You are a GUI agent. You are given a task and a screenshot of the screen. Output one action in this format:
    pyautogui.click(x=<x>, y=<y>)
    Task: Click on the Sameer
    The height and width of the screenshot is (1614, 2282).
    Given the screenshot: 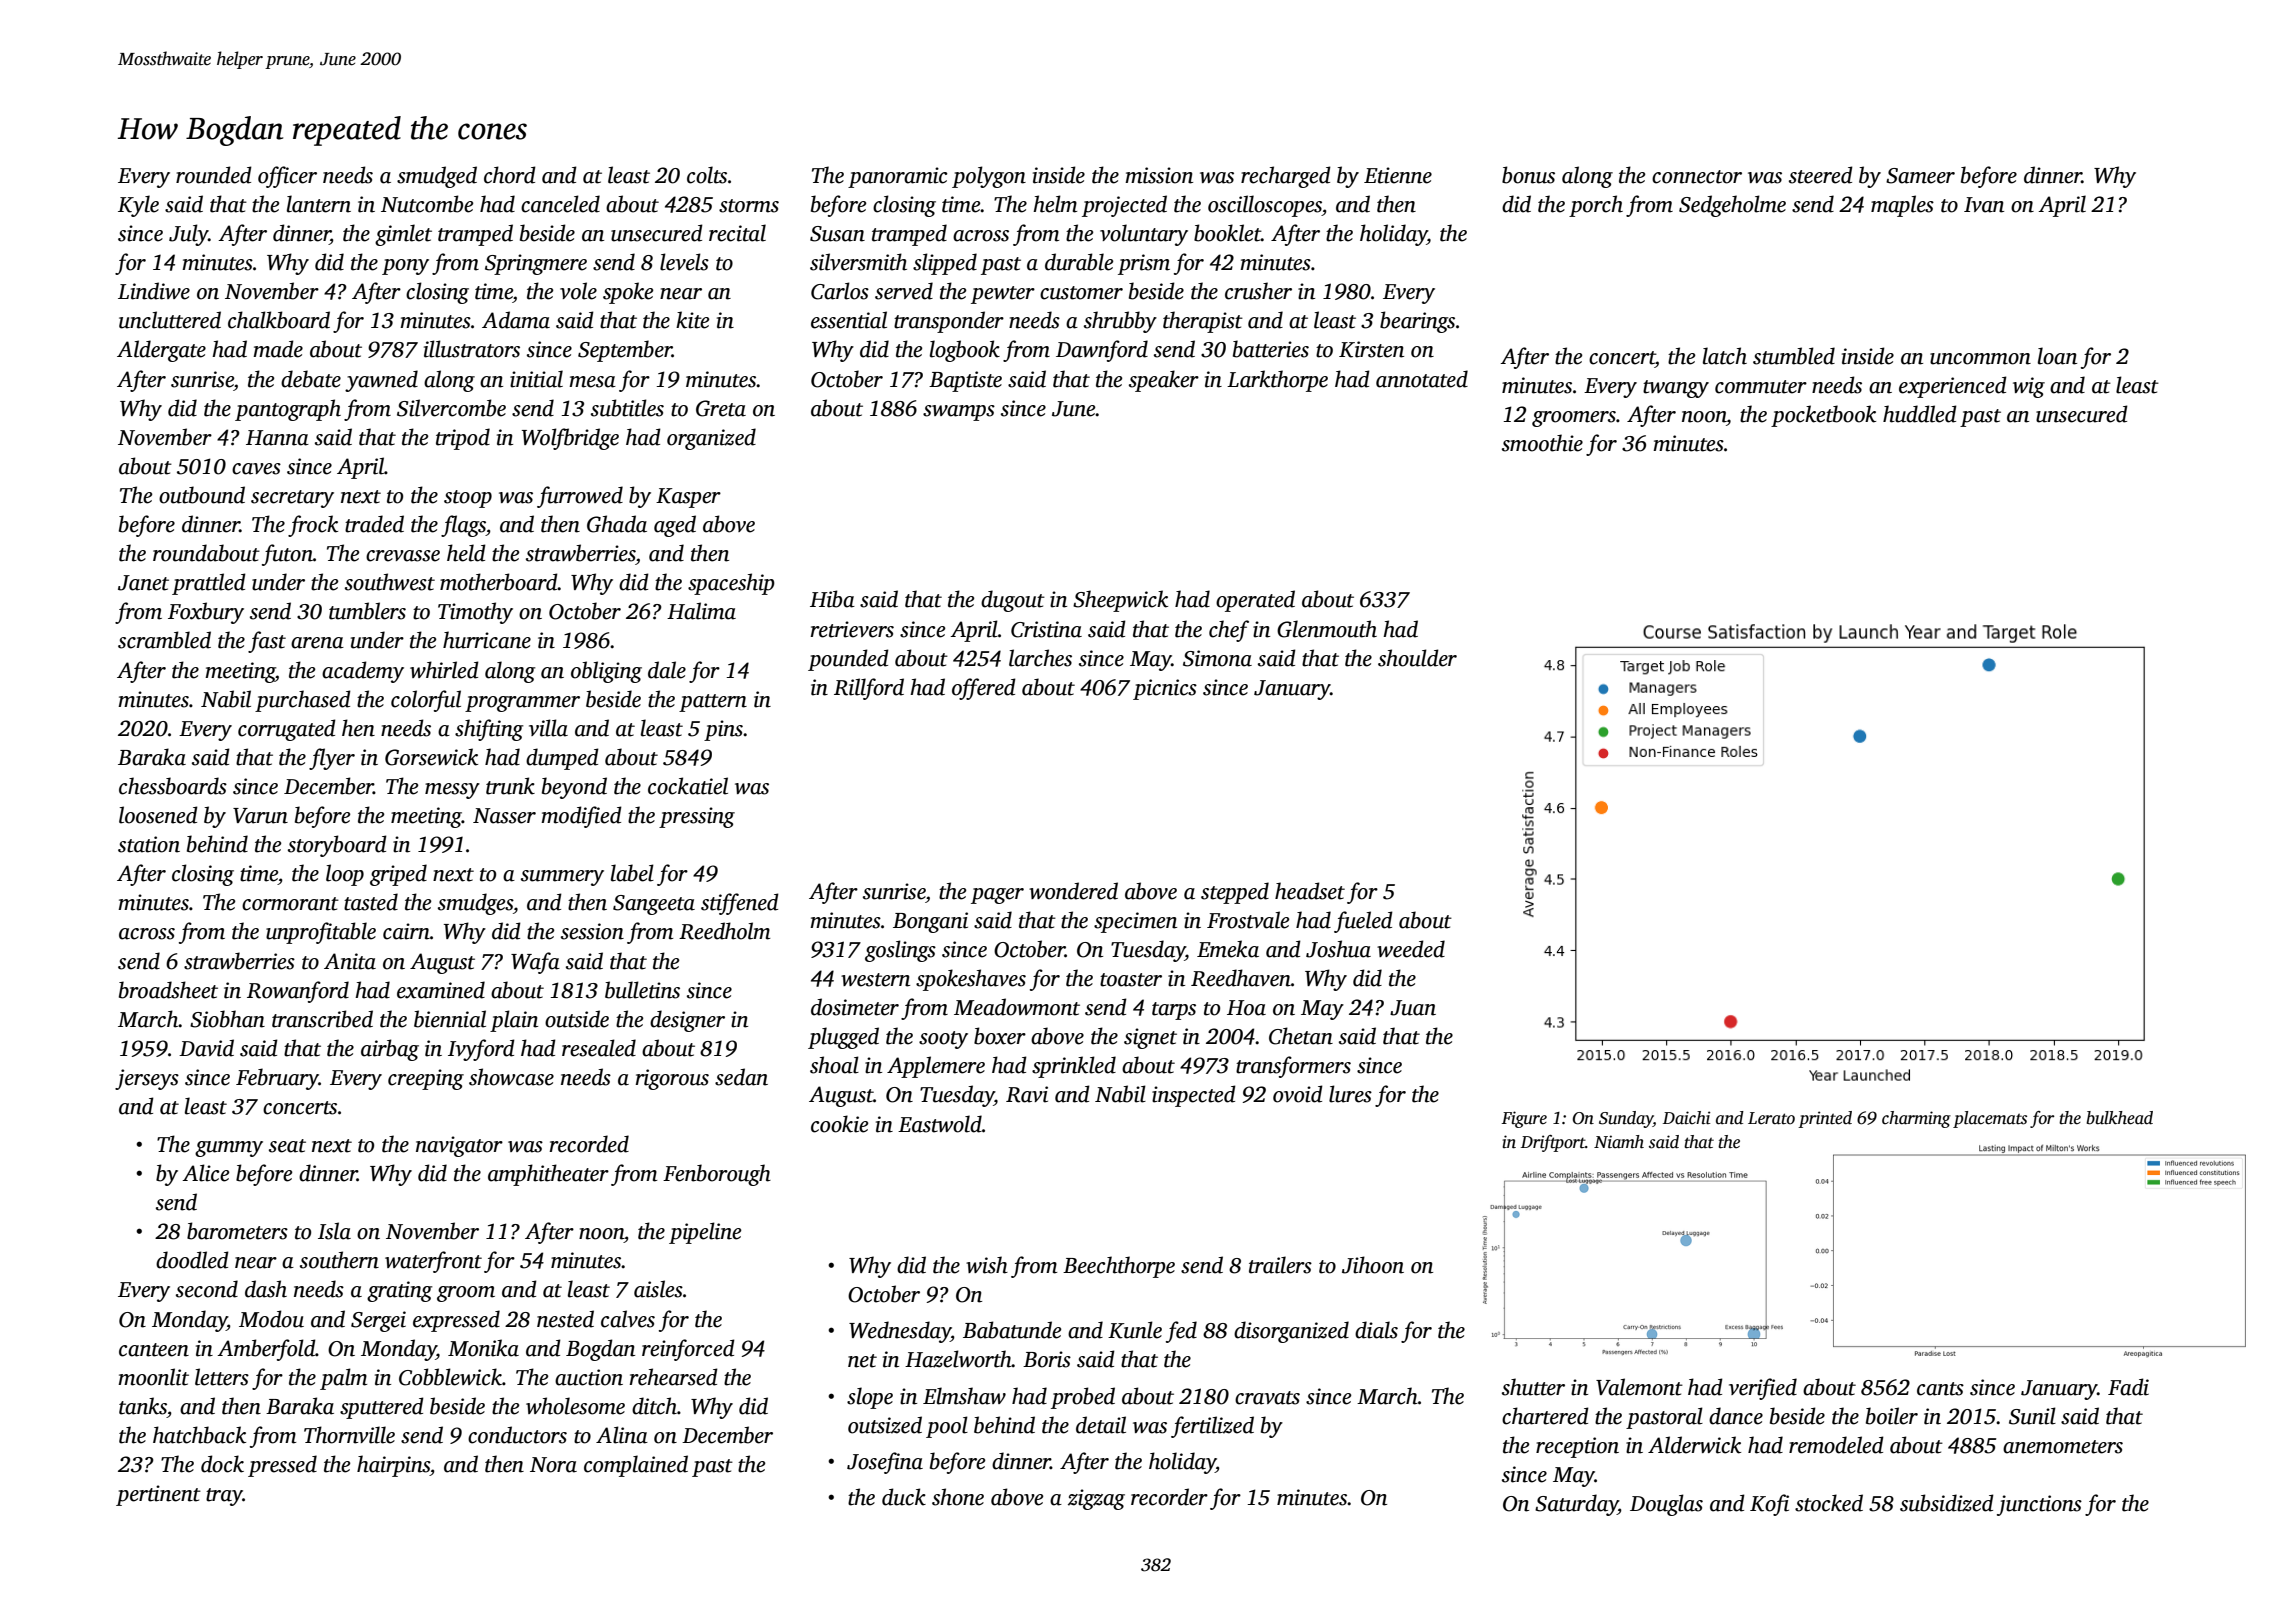 What is the action you would take?
    pyautogui.click(x=1920, y=176)
